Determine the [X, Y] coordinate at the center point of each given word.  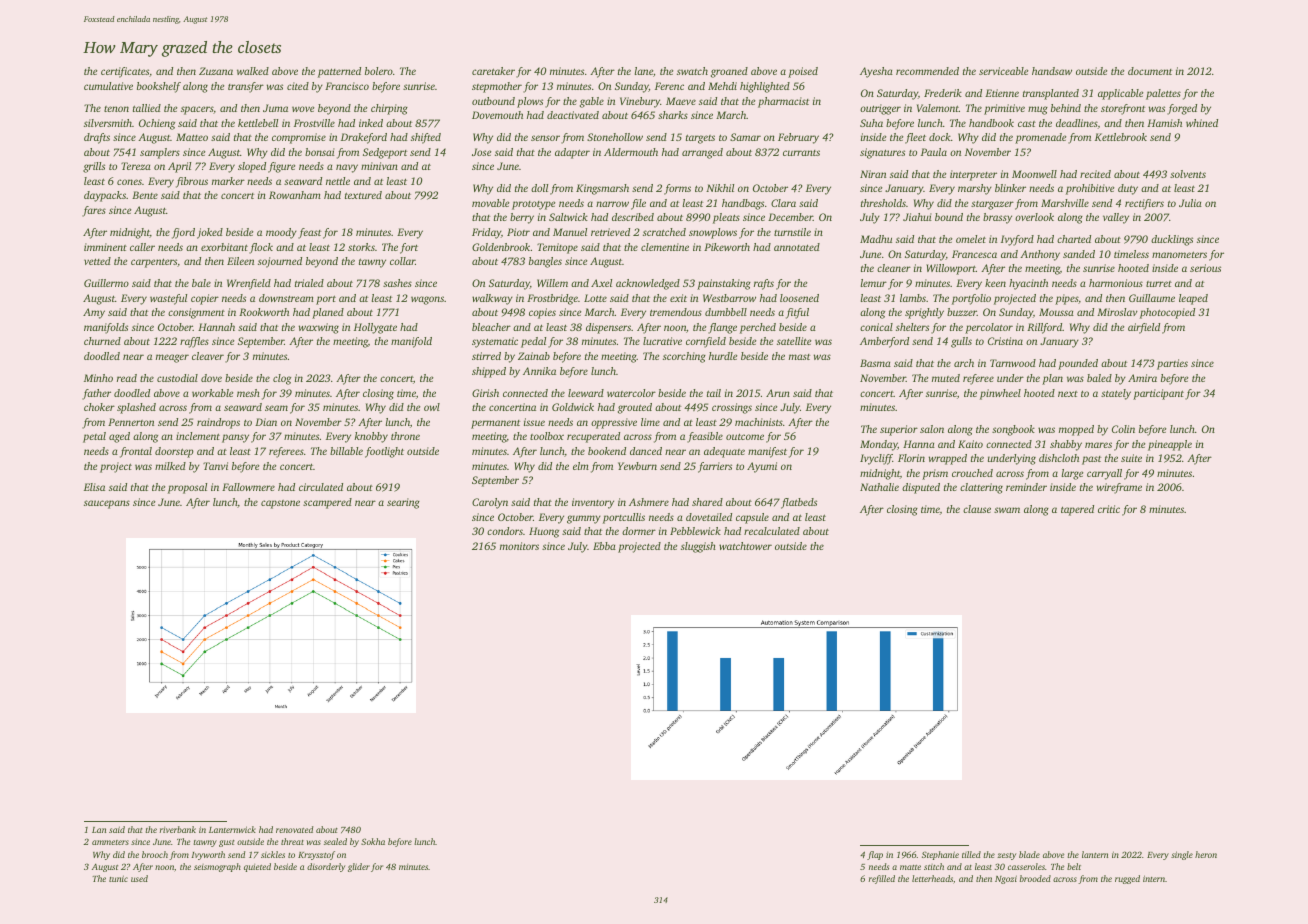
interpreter [973, 175]
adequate [724, 452]
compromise [299, 138]
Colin [1123, 429]
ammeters [110, 842]
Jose [481, 152]
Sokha [373, 841]
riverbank [178, 829]
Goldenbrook [501, 247]
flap [875, 855]
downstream [286, 298]
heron [1206, 854]
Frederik [943, 93]
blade [1029, 854]
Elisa [94, 487]
